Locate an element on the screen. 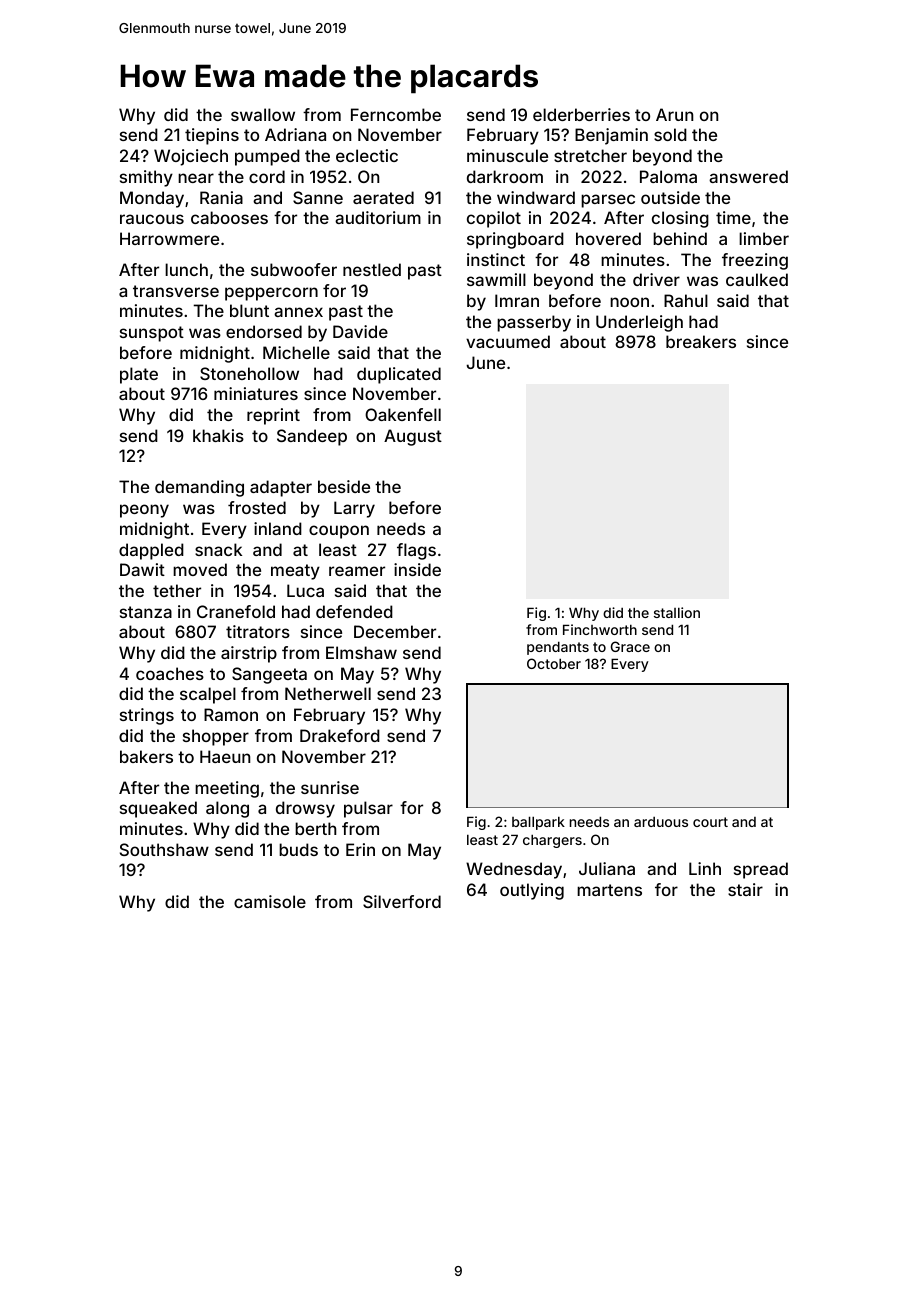 This screenshot has height=1316, width=908. ballpark is located at coordinates (538, 823).
